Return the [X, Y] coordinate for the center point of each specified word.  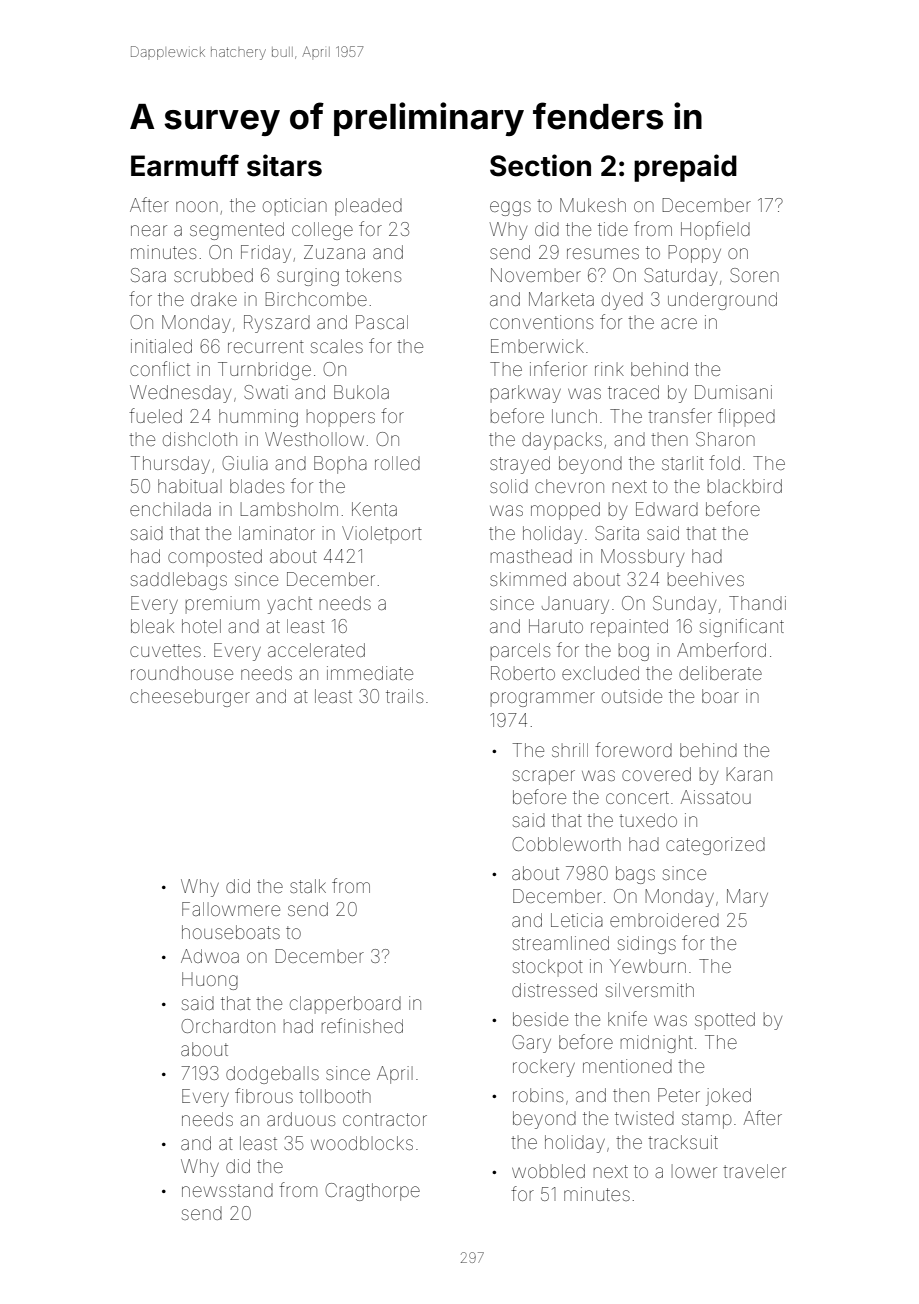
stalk [308, 886]
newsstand [227, 1190]
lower [694, 1171]
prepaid [685, 168]
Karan [749, 774]
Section [540, 165]
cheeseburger [190, 698]
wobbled [548, 1171]
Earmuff [185, 165]
